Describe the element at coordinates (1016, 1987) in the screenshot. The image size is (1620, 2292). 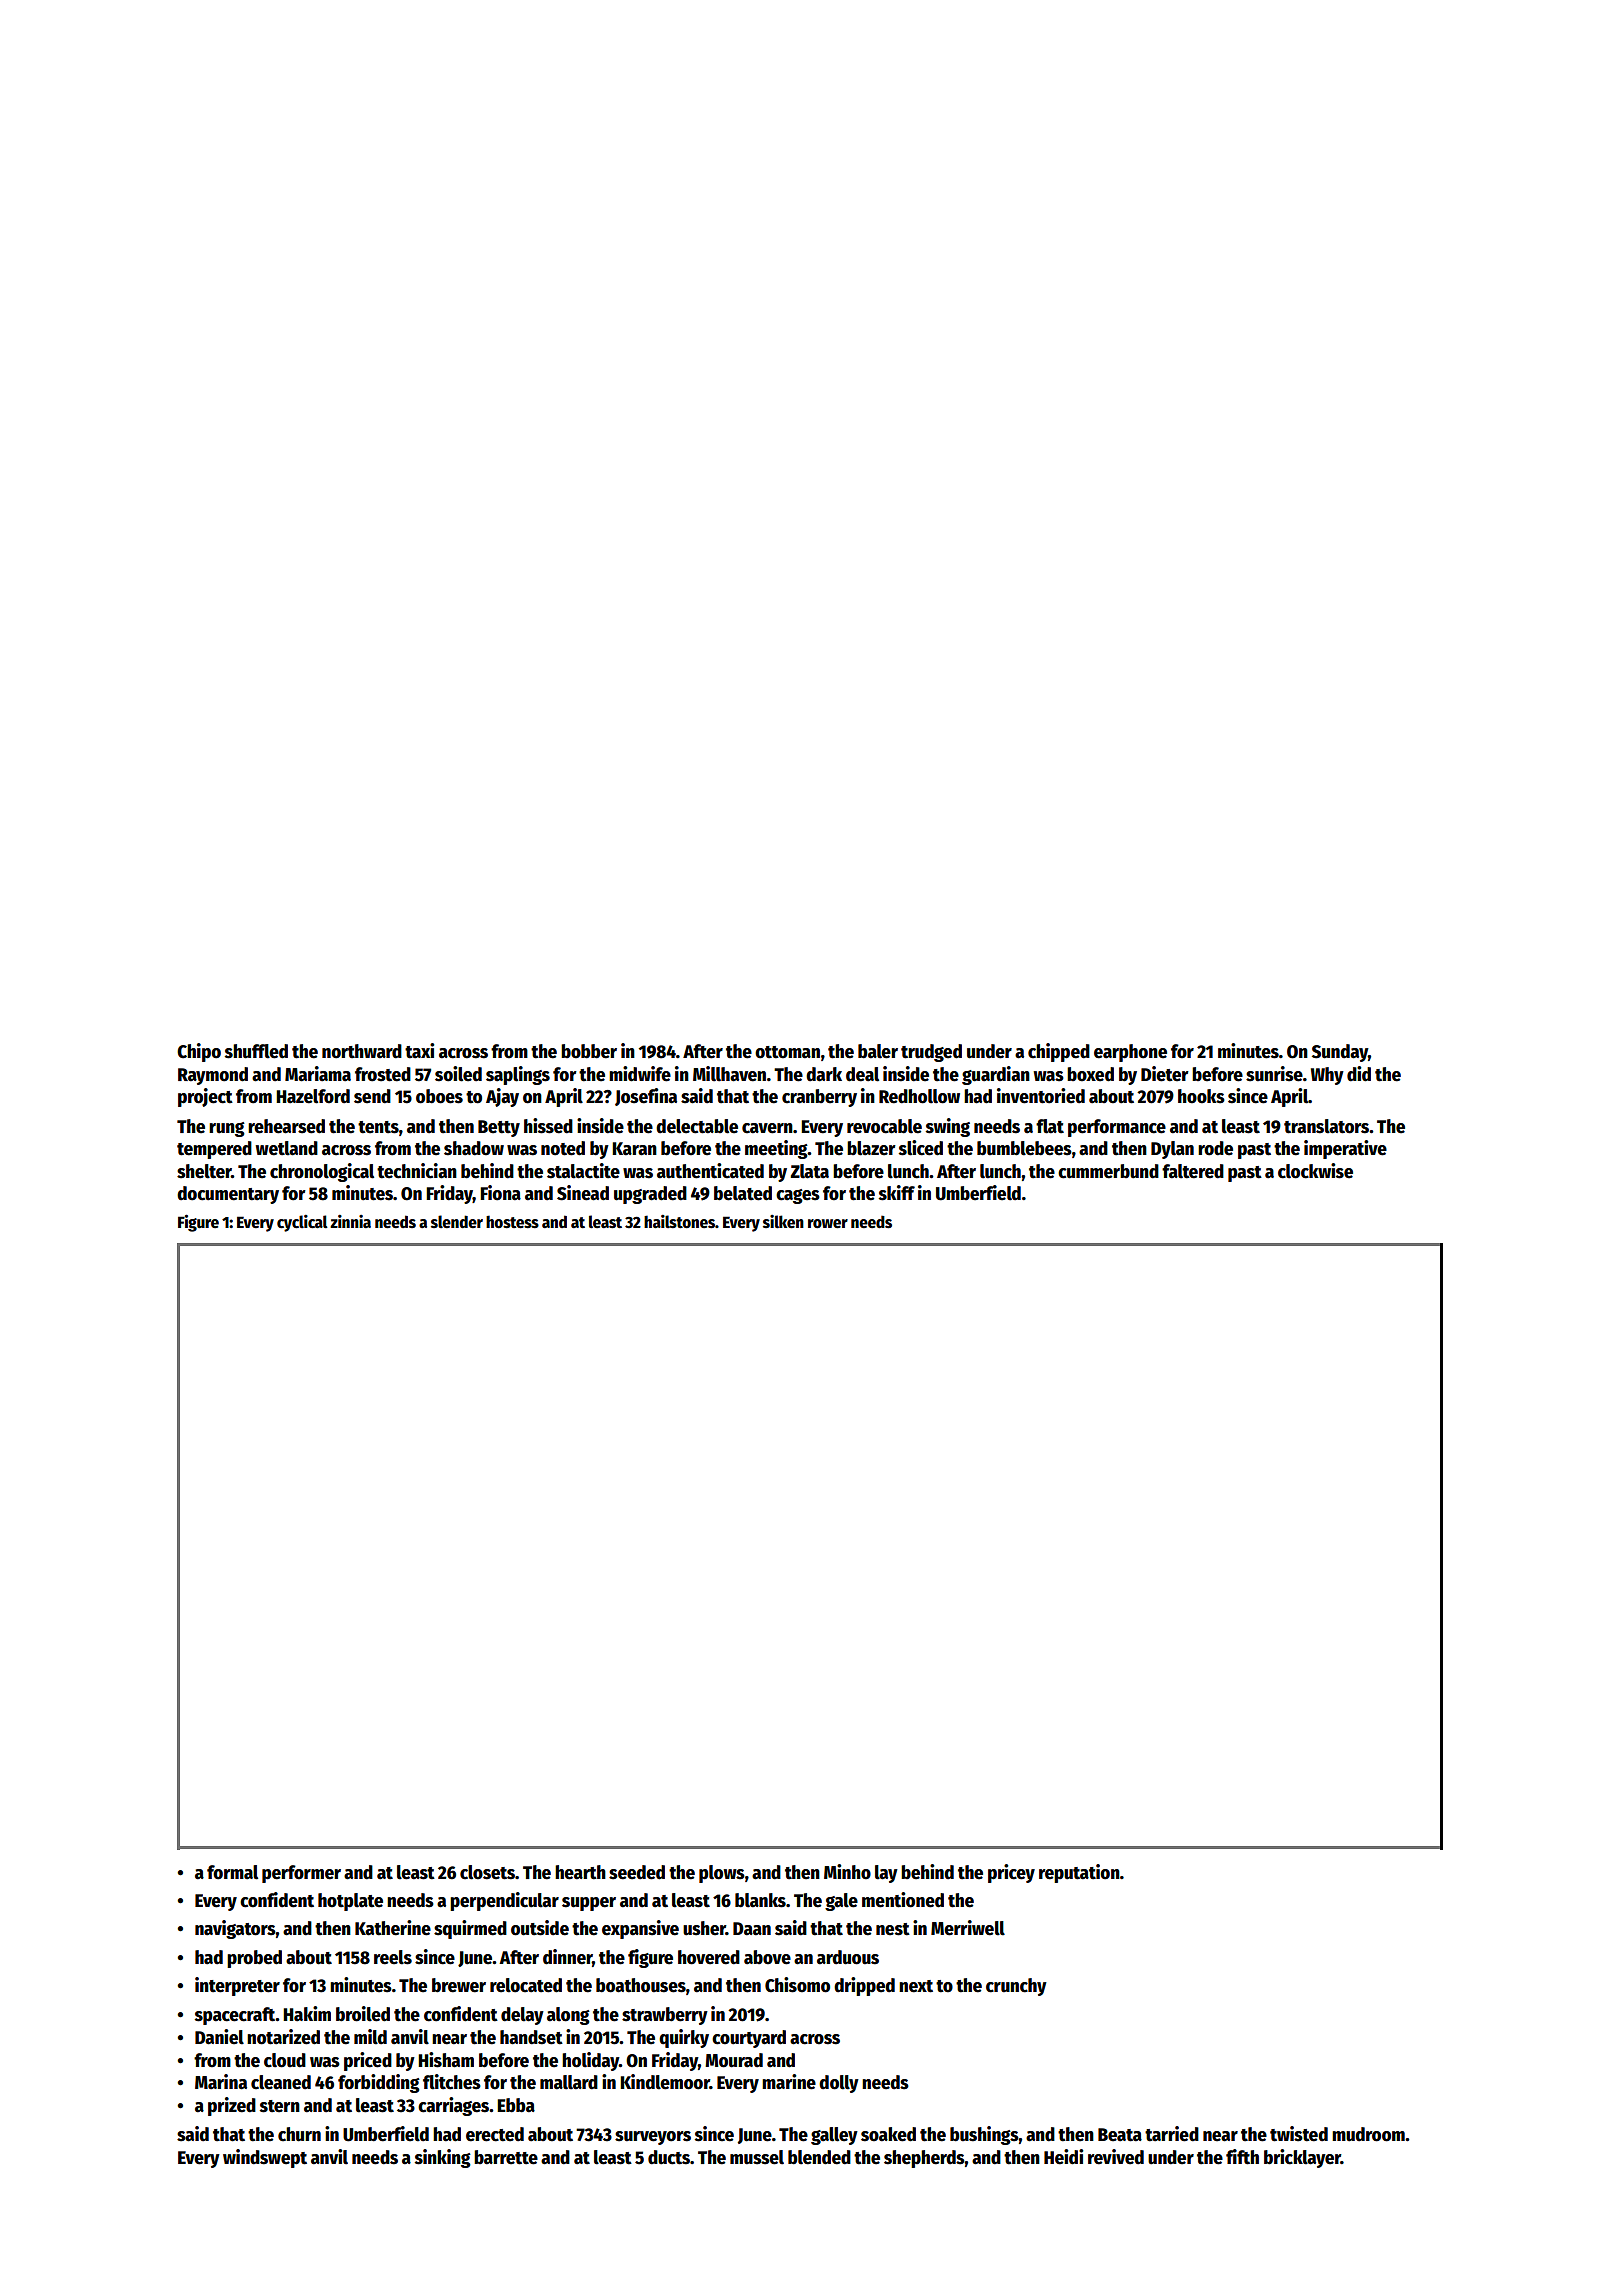
I see `crunchy` at that location.
